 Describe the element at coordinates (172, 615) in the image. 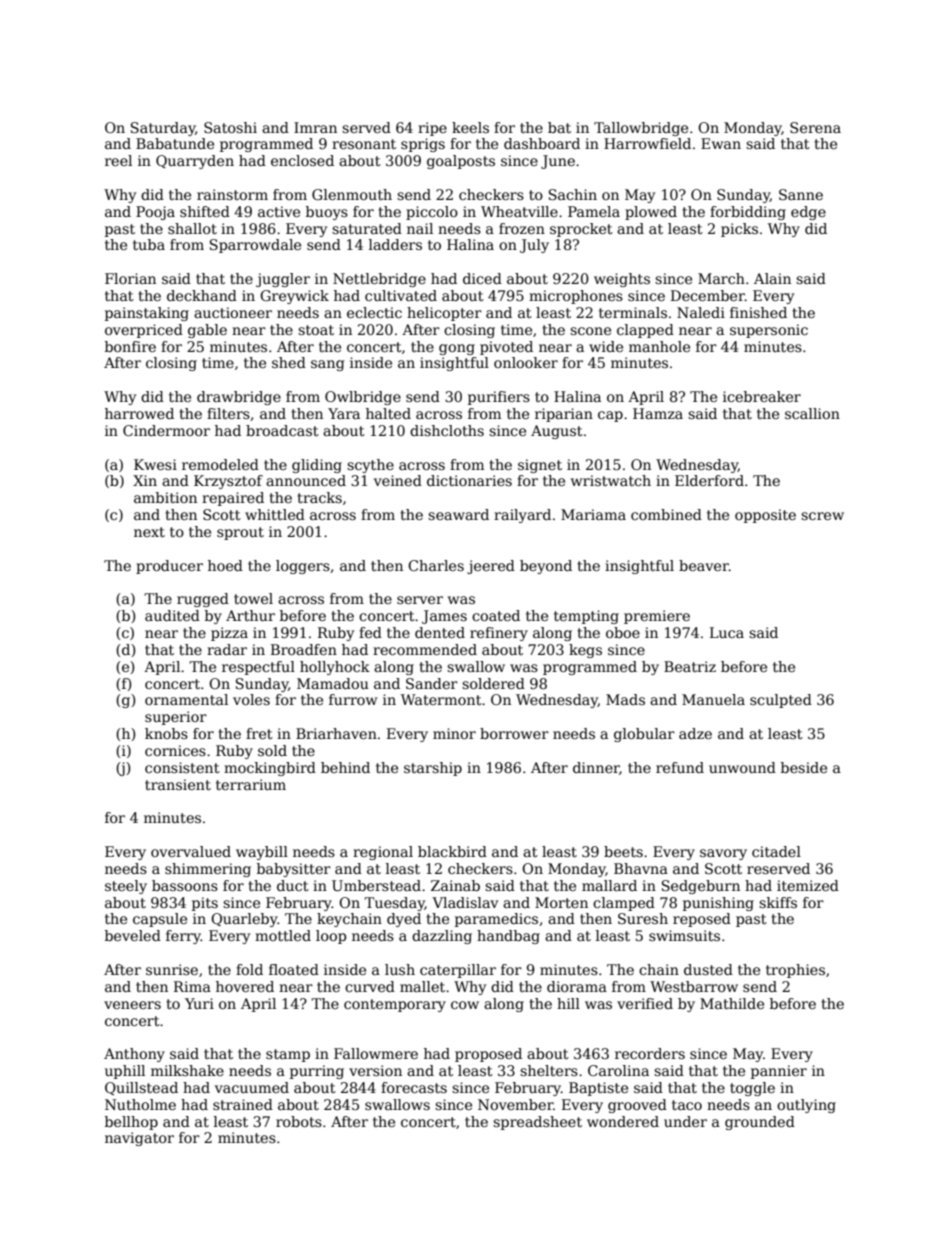

I see `audited` at that location.
